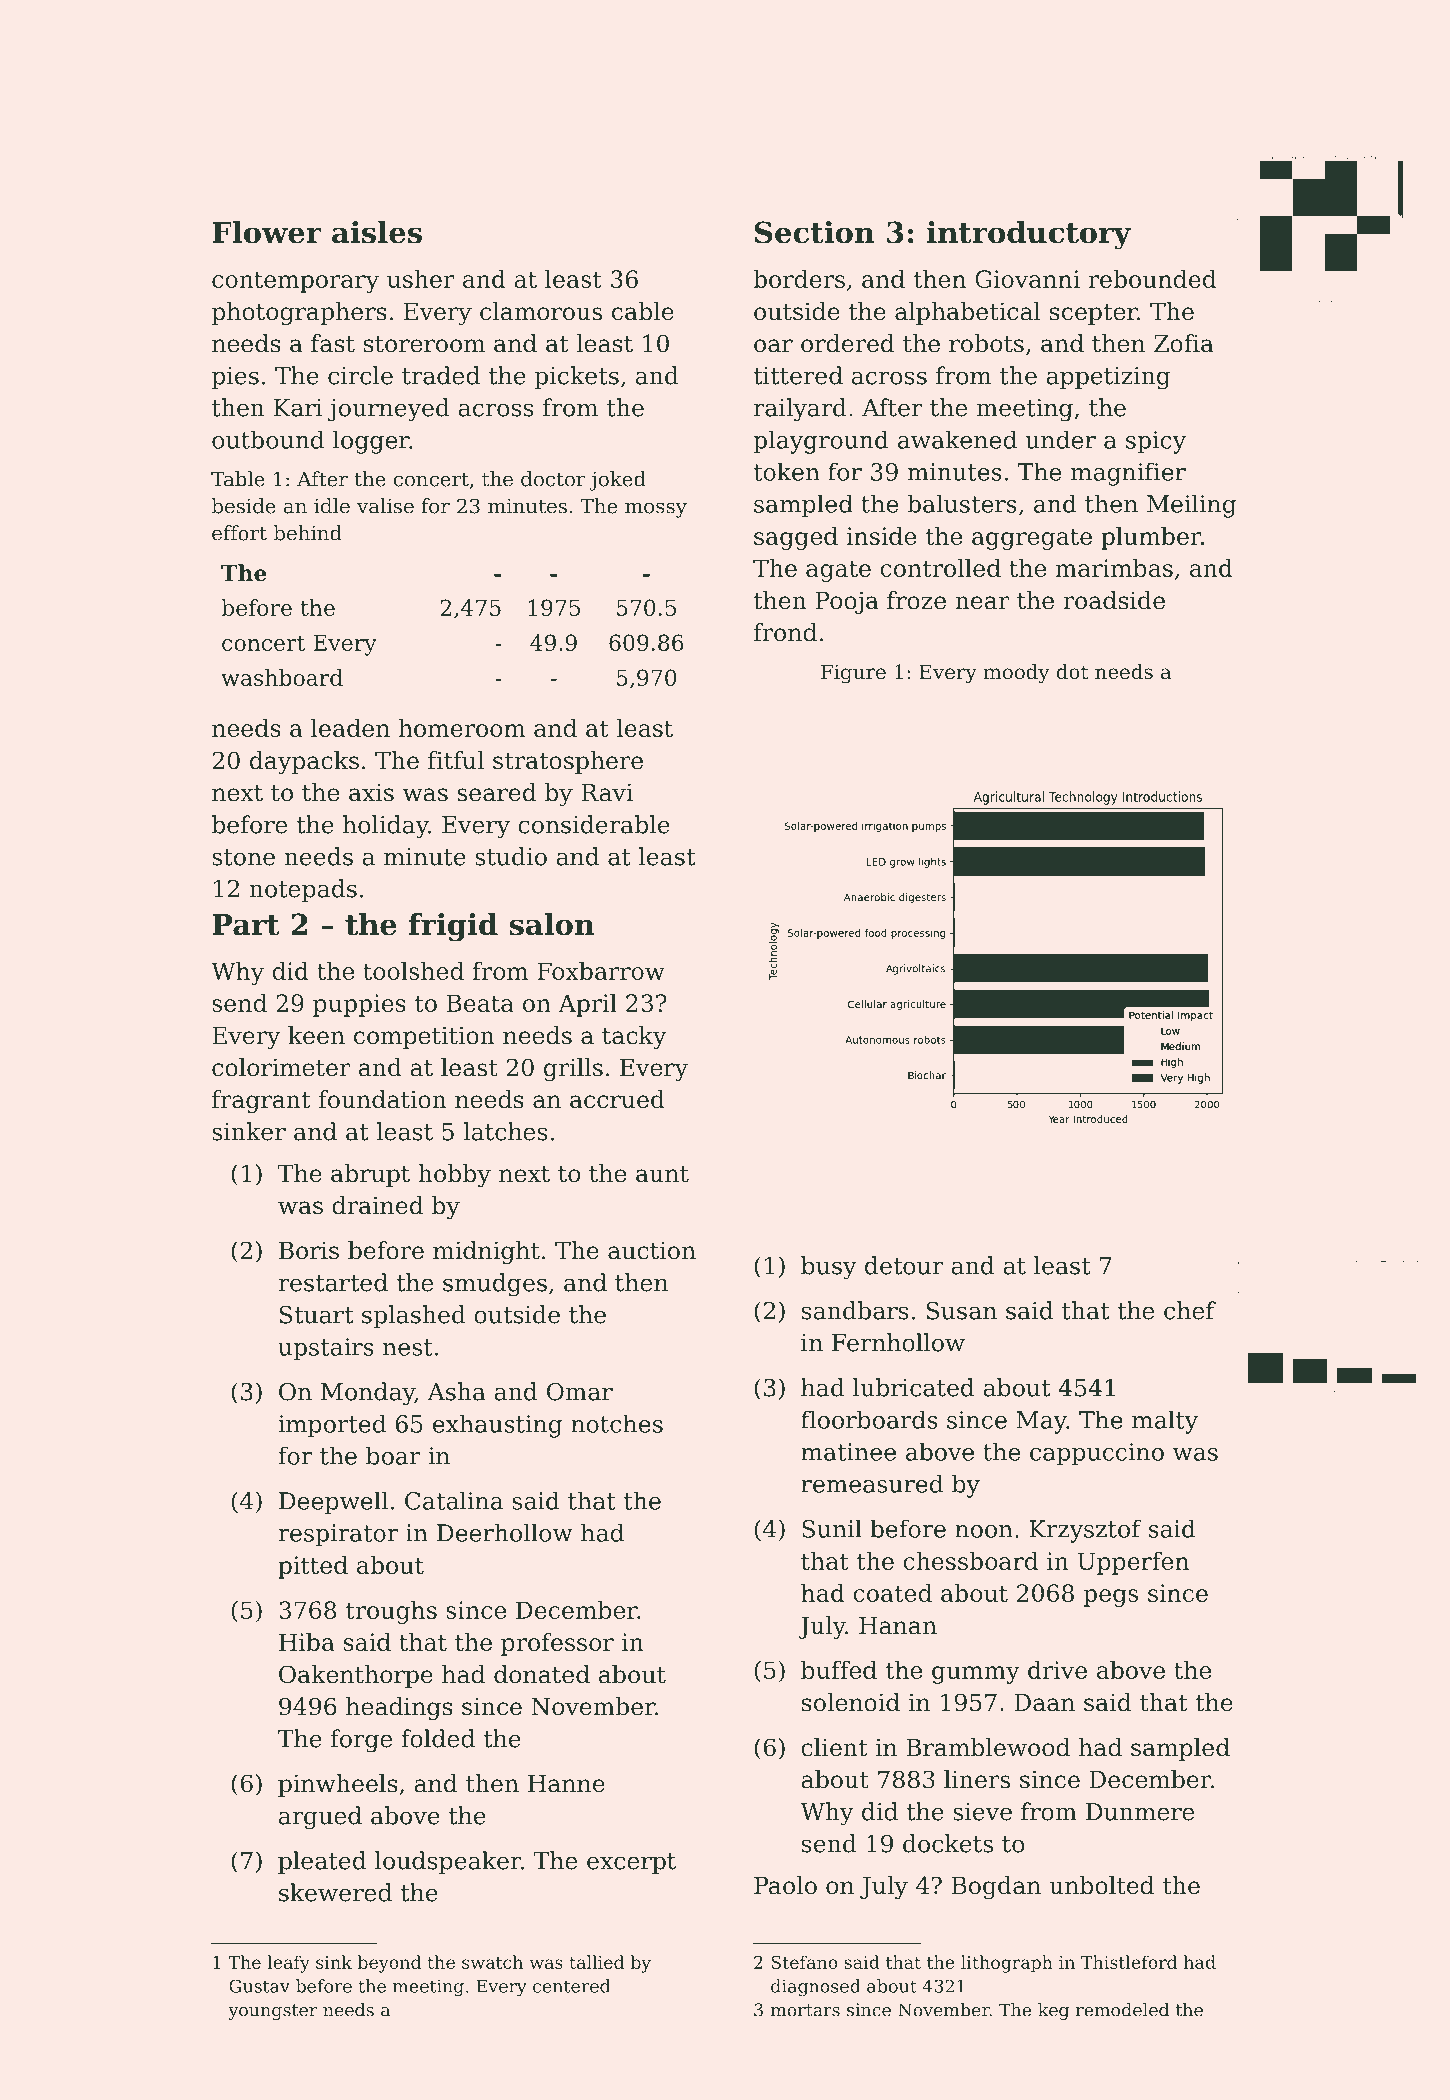 The width and height of the document is (1450, 2100). What do you see at coordinates (617, 1099) in the document?
I see `accrued` at bounding box center [617, 1099].
